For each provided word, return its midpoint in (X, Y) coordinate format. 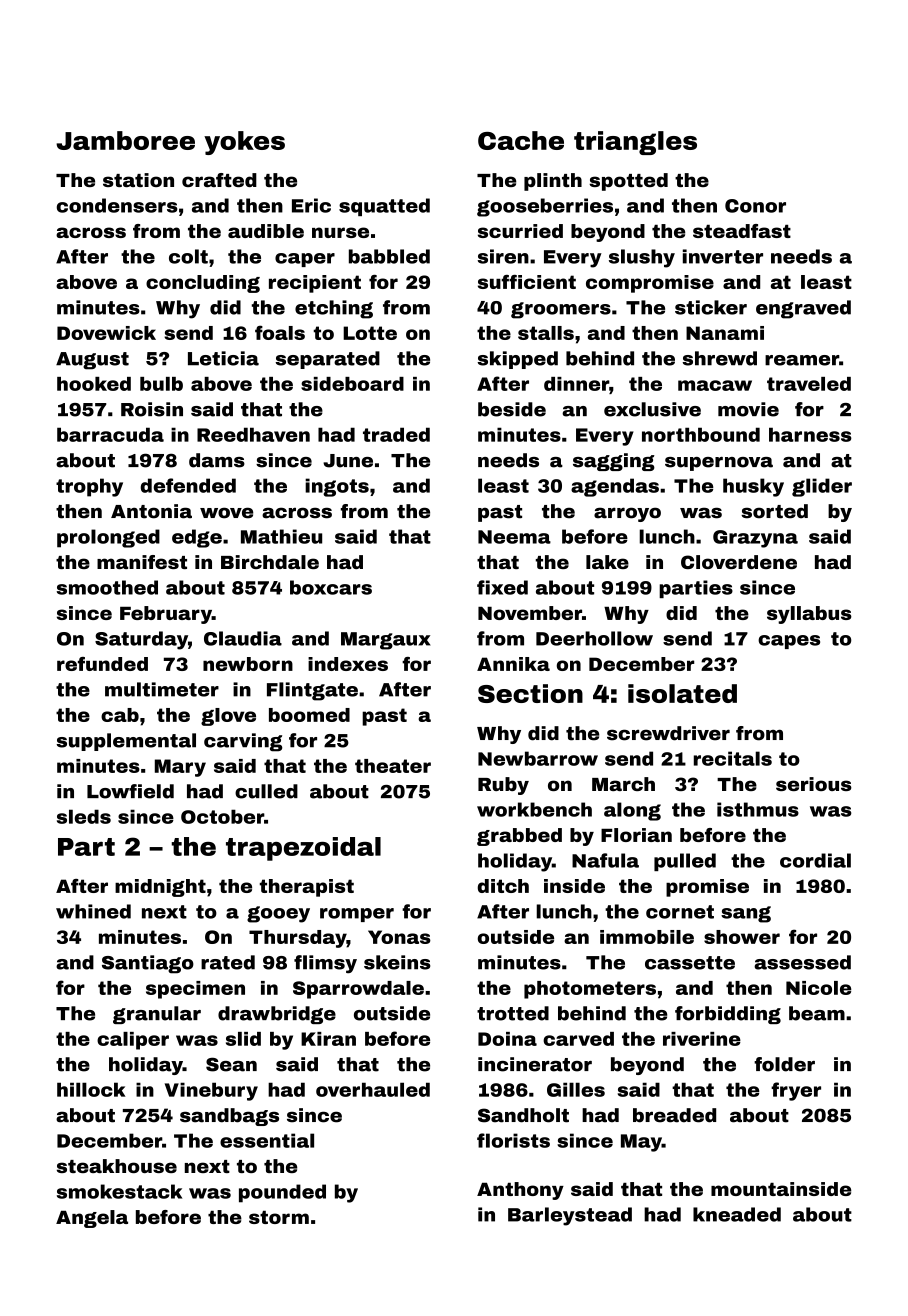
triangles (635, 143)
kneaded (737, 1214)
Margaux (385, 641)
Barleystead (570, 1216)
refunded (102, 664)
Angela (92, 1219)
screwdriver (668, 733)
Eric (311, 205)
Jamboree (125, 140)
